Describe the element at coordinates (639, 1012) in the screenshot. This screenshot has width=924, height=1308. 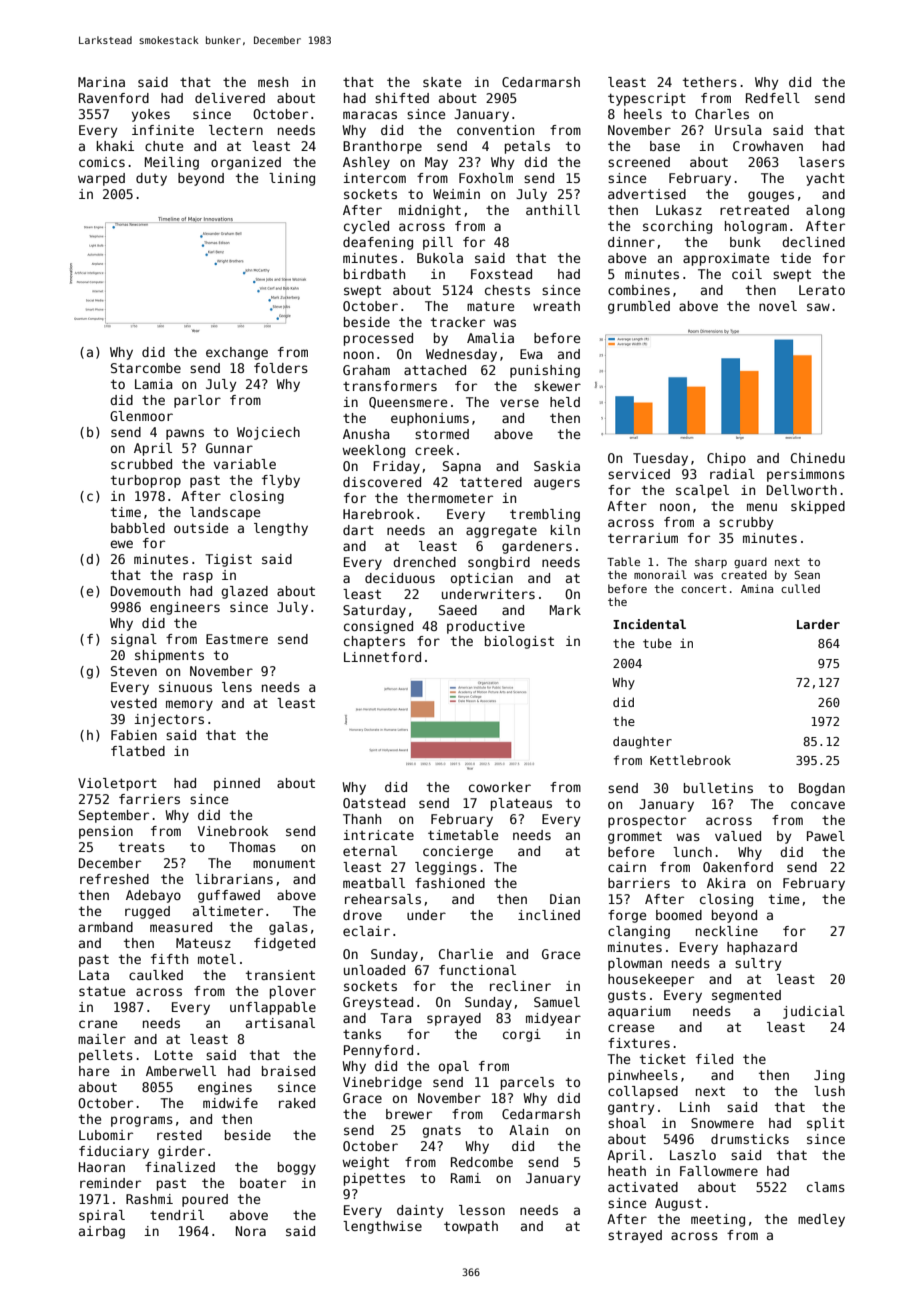
I see `aquarium` at that location.
